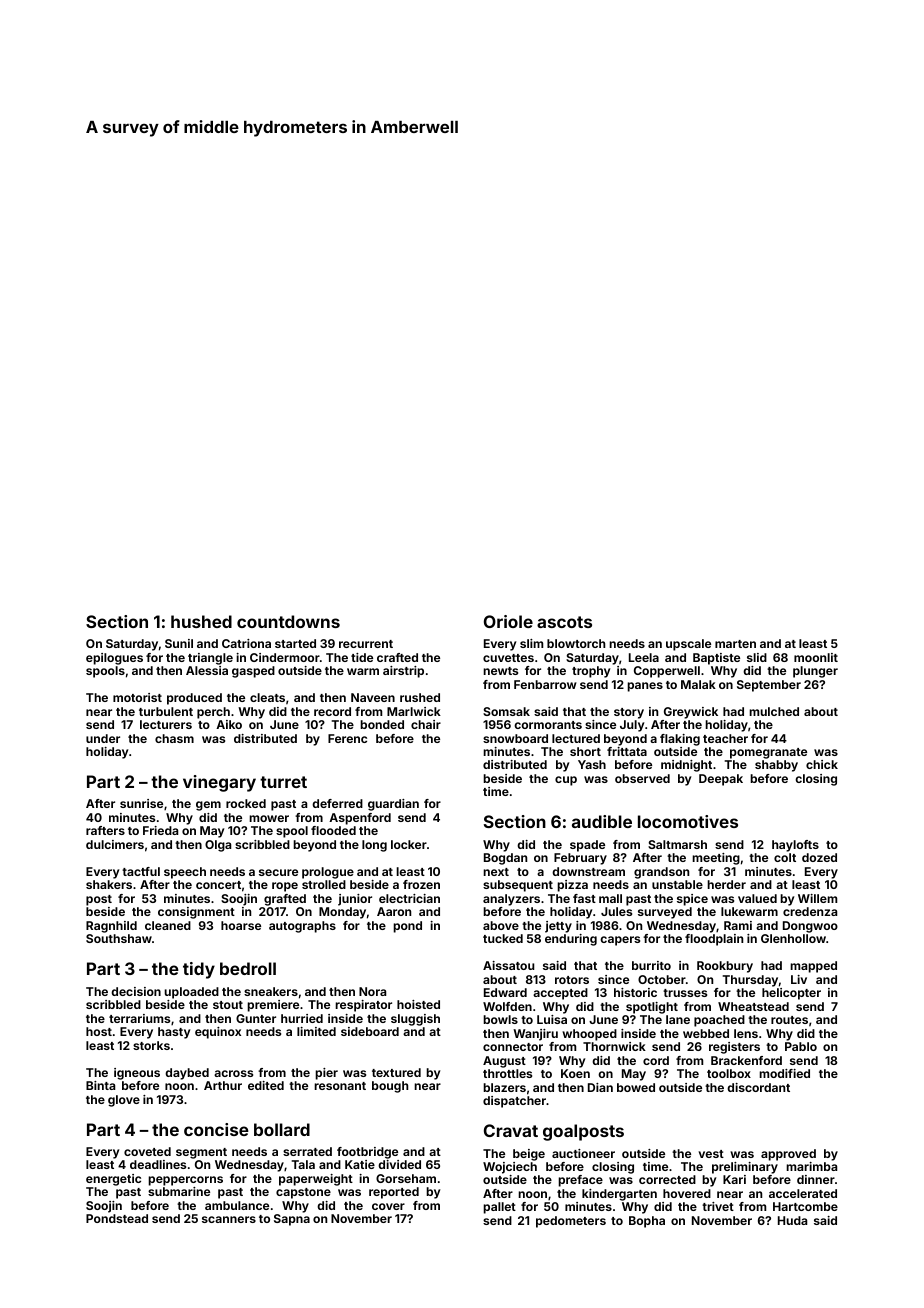 This page has height=1308, width=924. Describe the element at coordinates (201, 621) in the page. I see `hushed` at that location.
